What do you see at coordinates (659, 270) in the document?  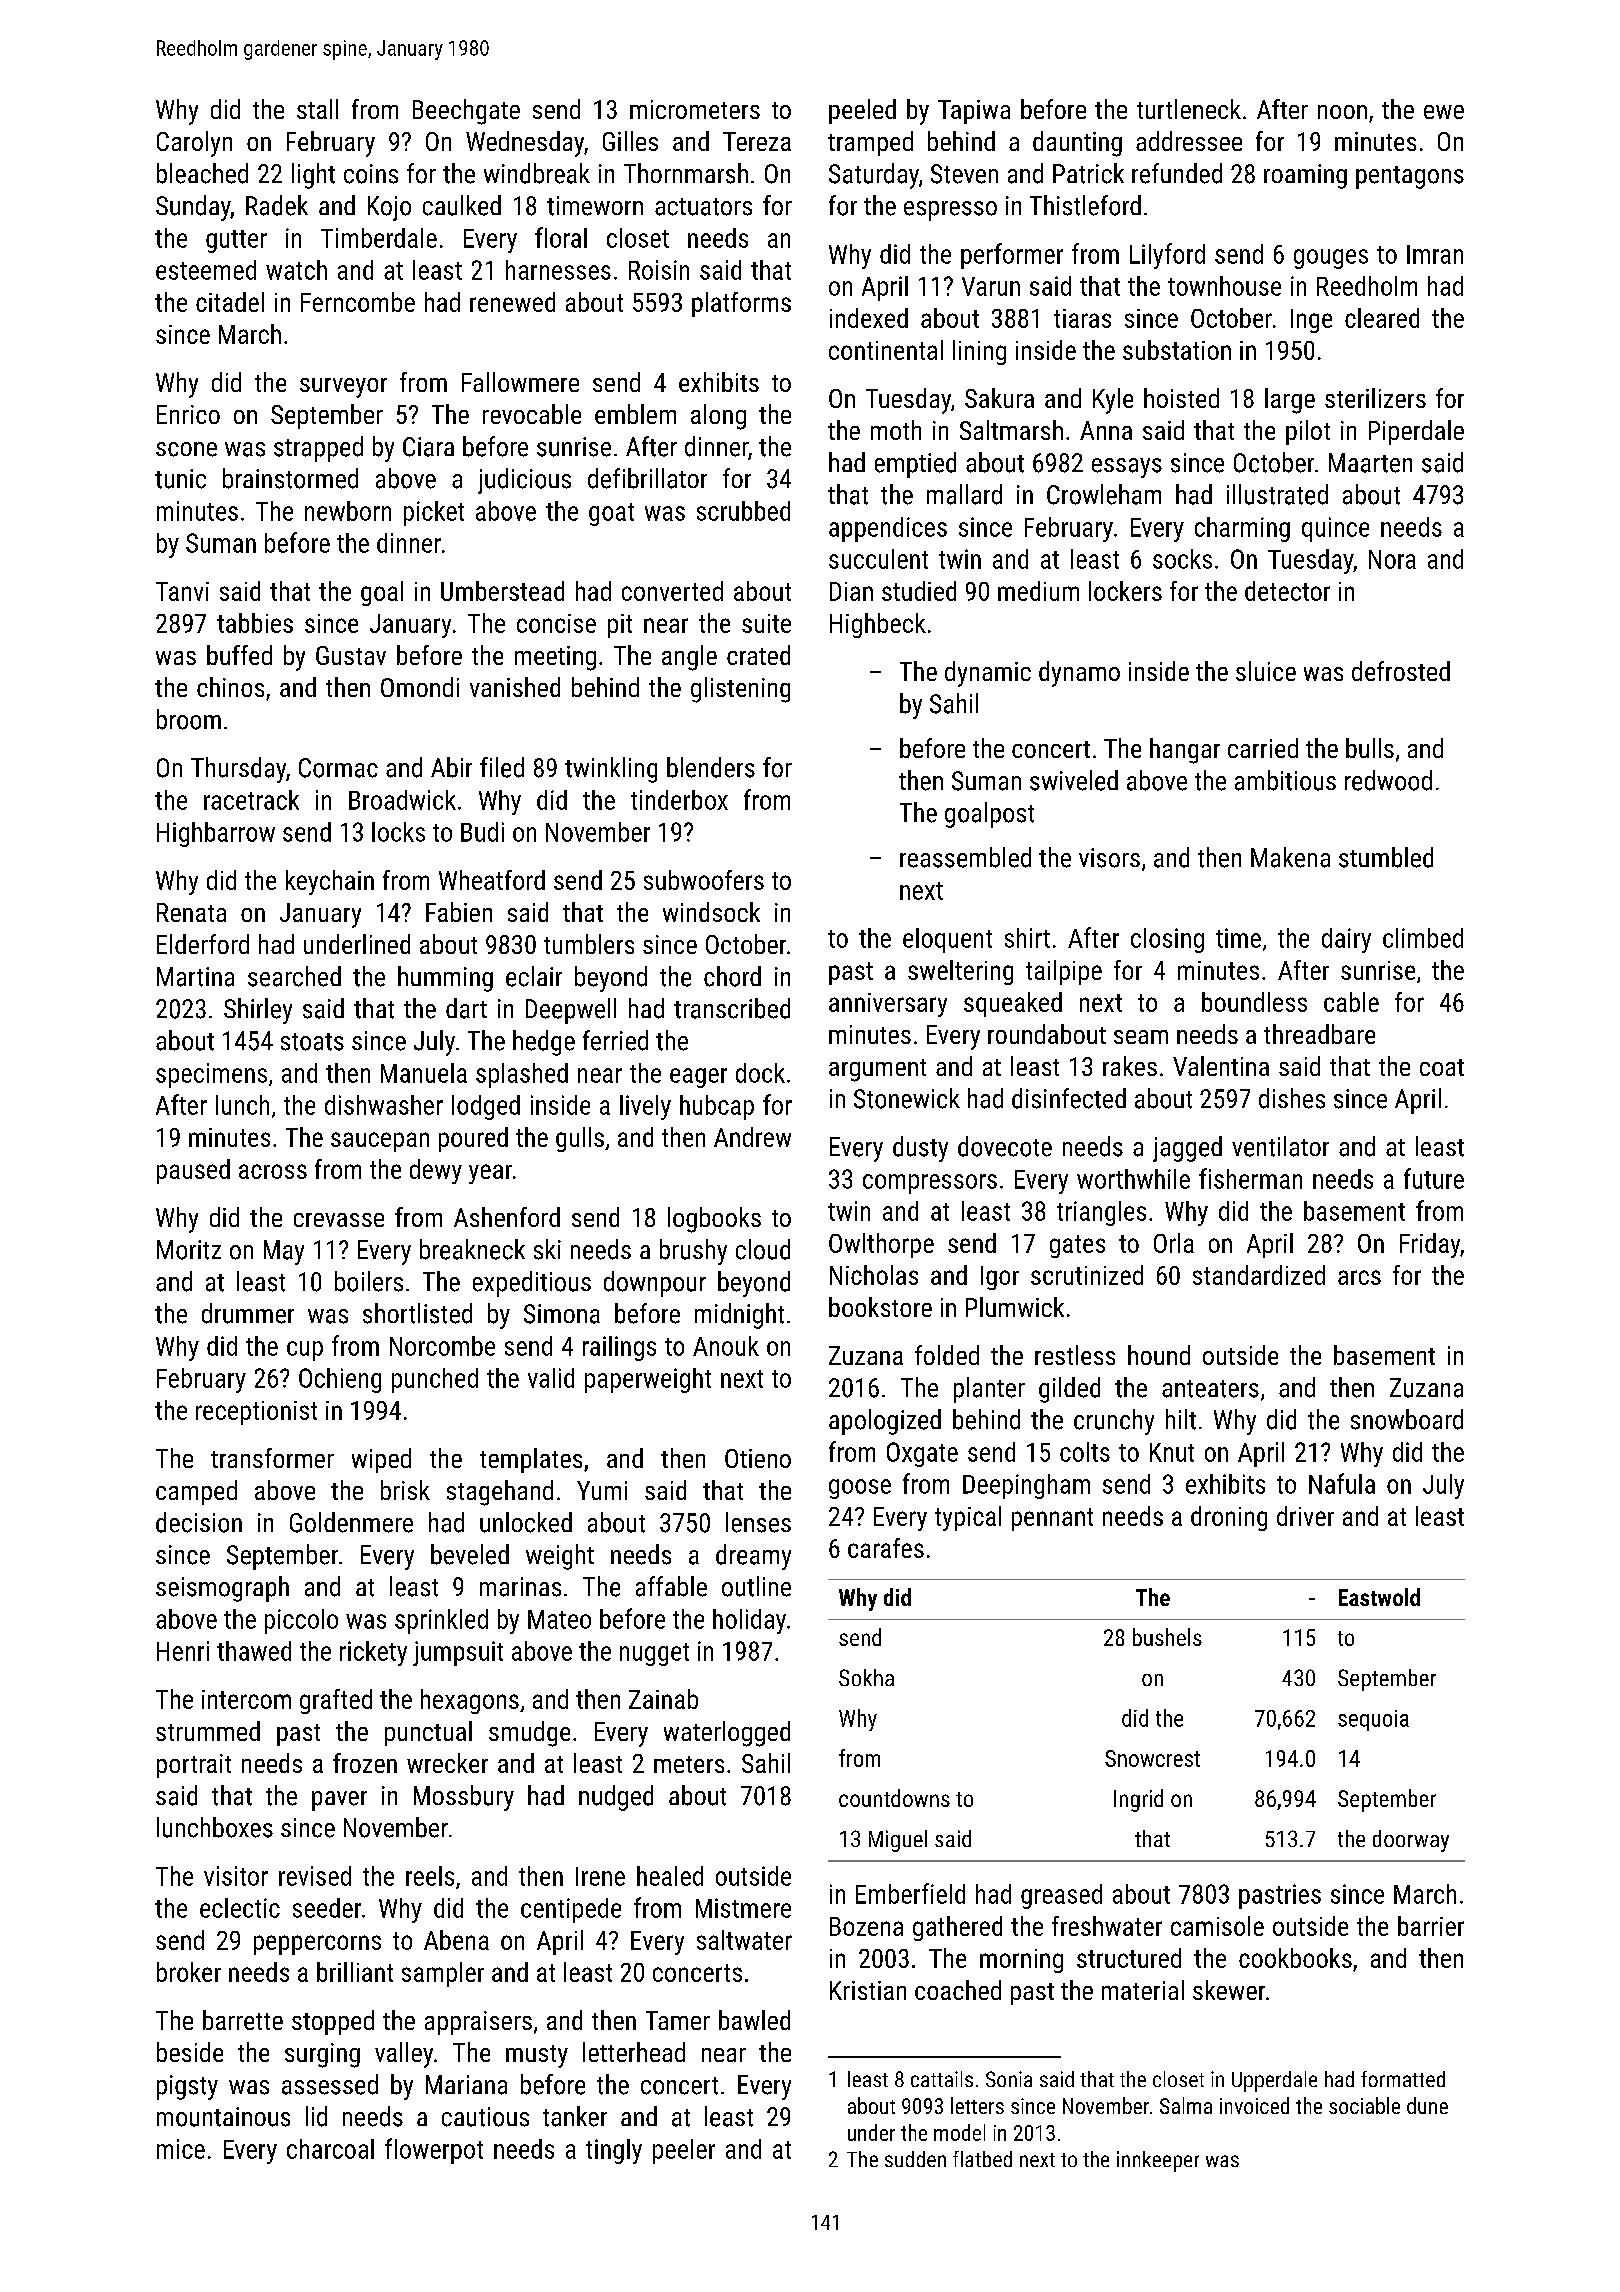 I see `Roisin` at bounding box center [659, 270].
